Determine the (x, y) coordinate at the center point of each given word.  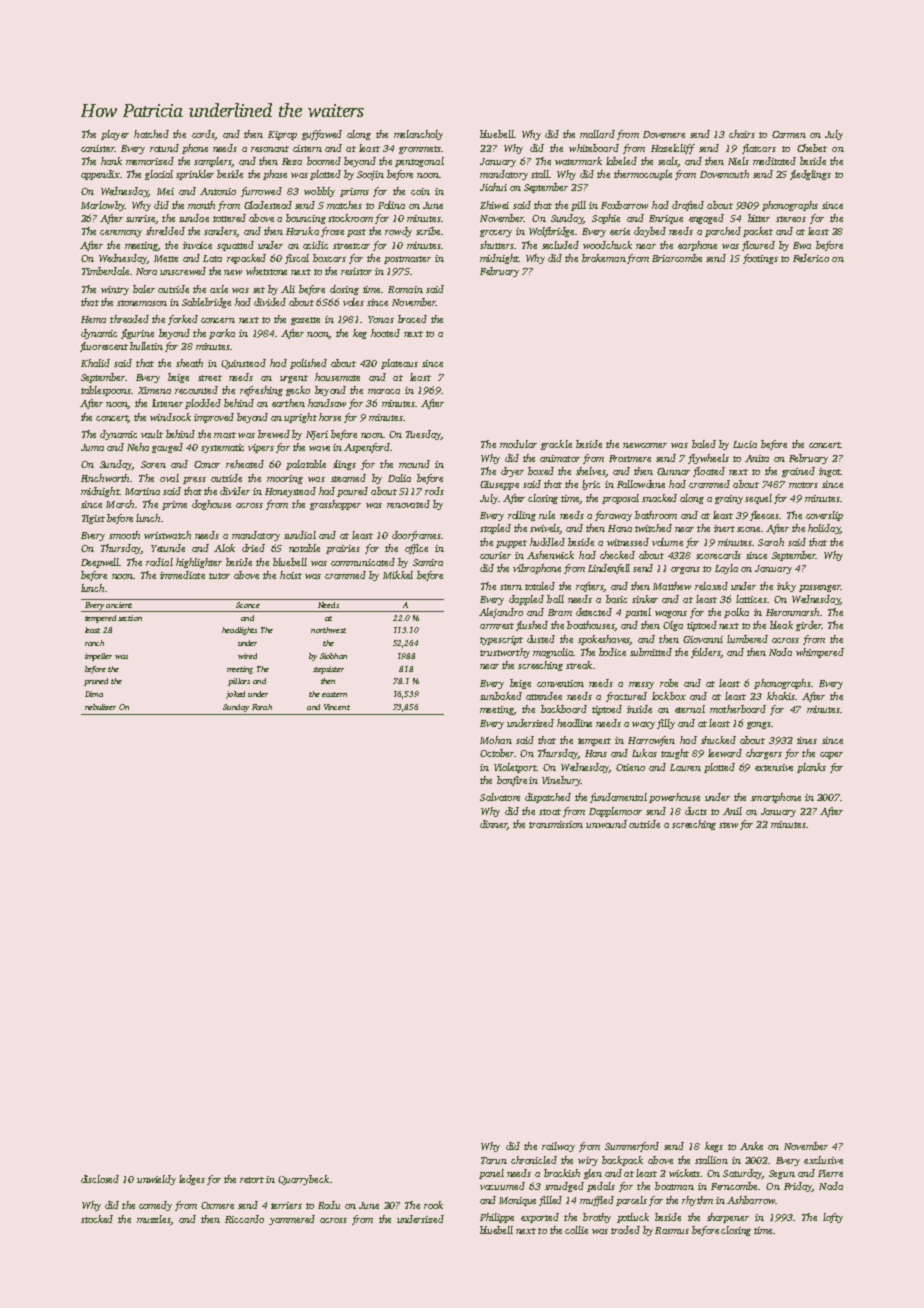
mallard (597, 134)
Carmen (789, 134)
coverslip (824, 516)
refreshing (261, 391)
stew (728, 825)
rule (547, 515)
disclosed (100, 1179)
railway (558, 1147)
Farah (262, 707)
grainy (729, 499)
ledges (192, 1180)
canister (98, 148)
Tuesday (423, 435)
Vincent (337, 707)
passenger (820, 588)
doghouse (211, 505)
